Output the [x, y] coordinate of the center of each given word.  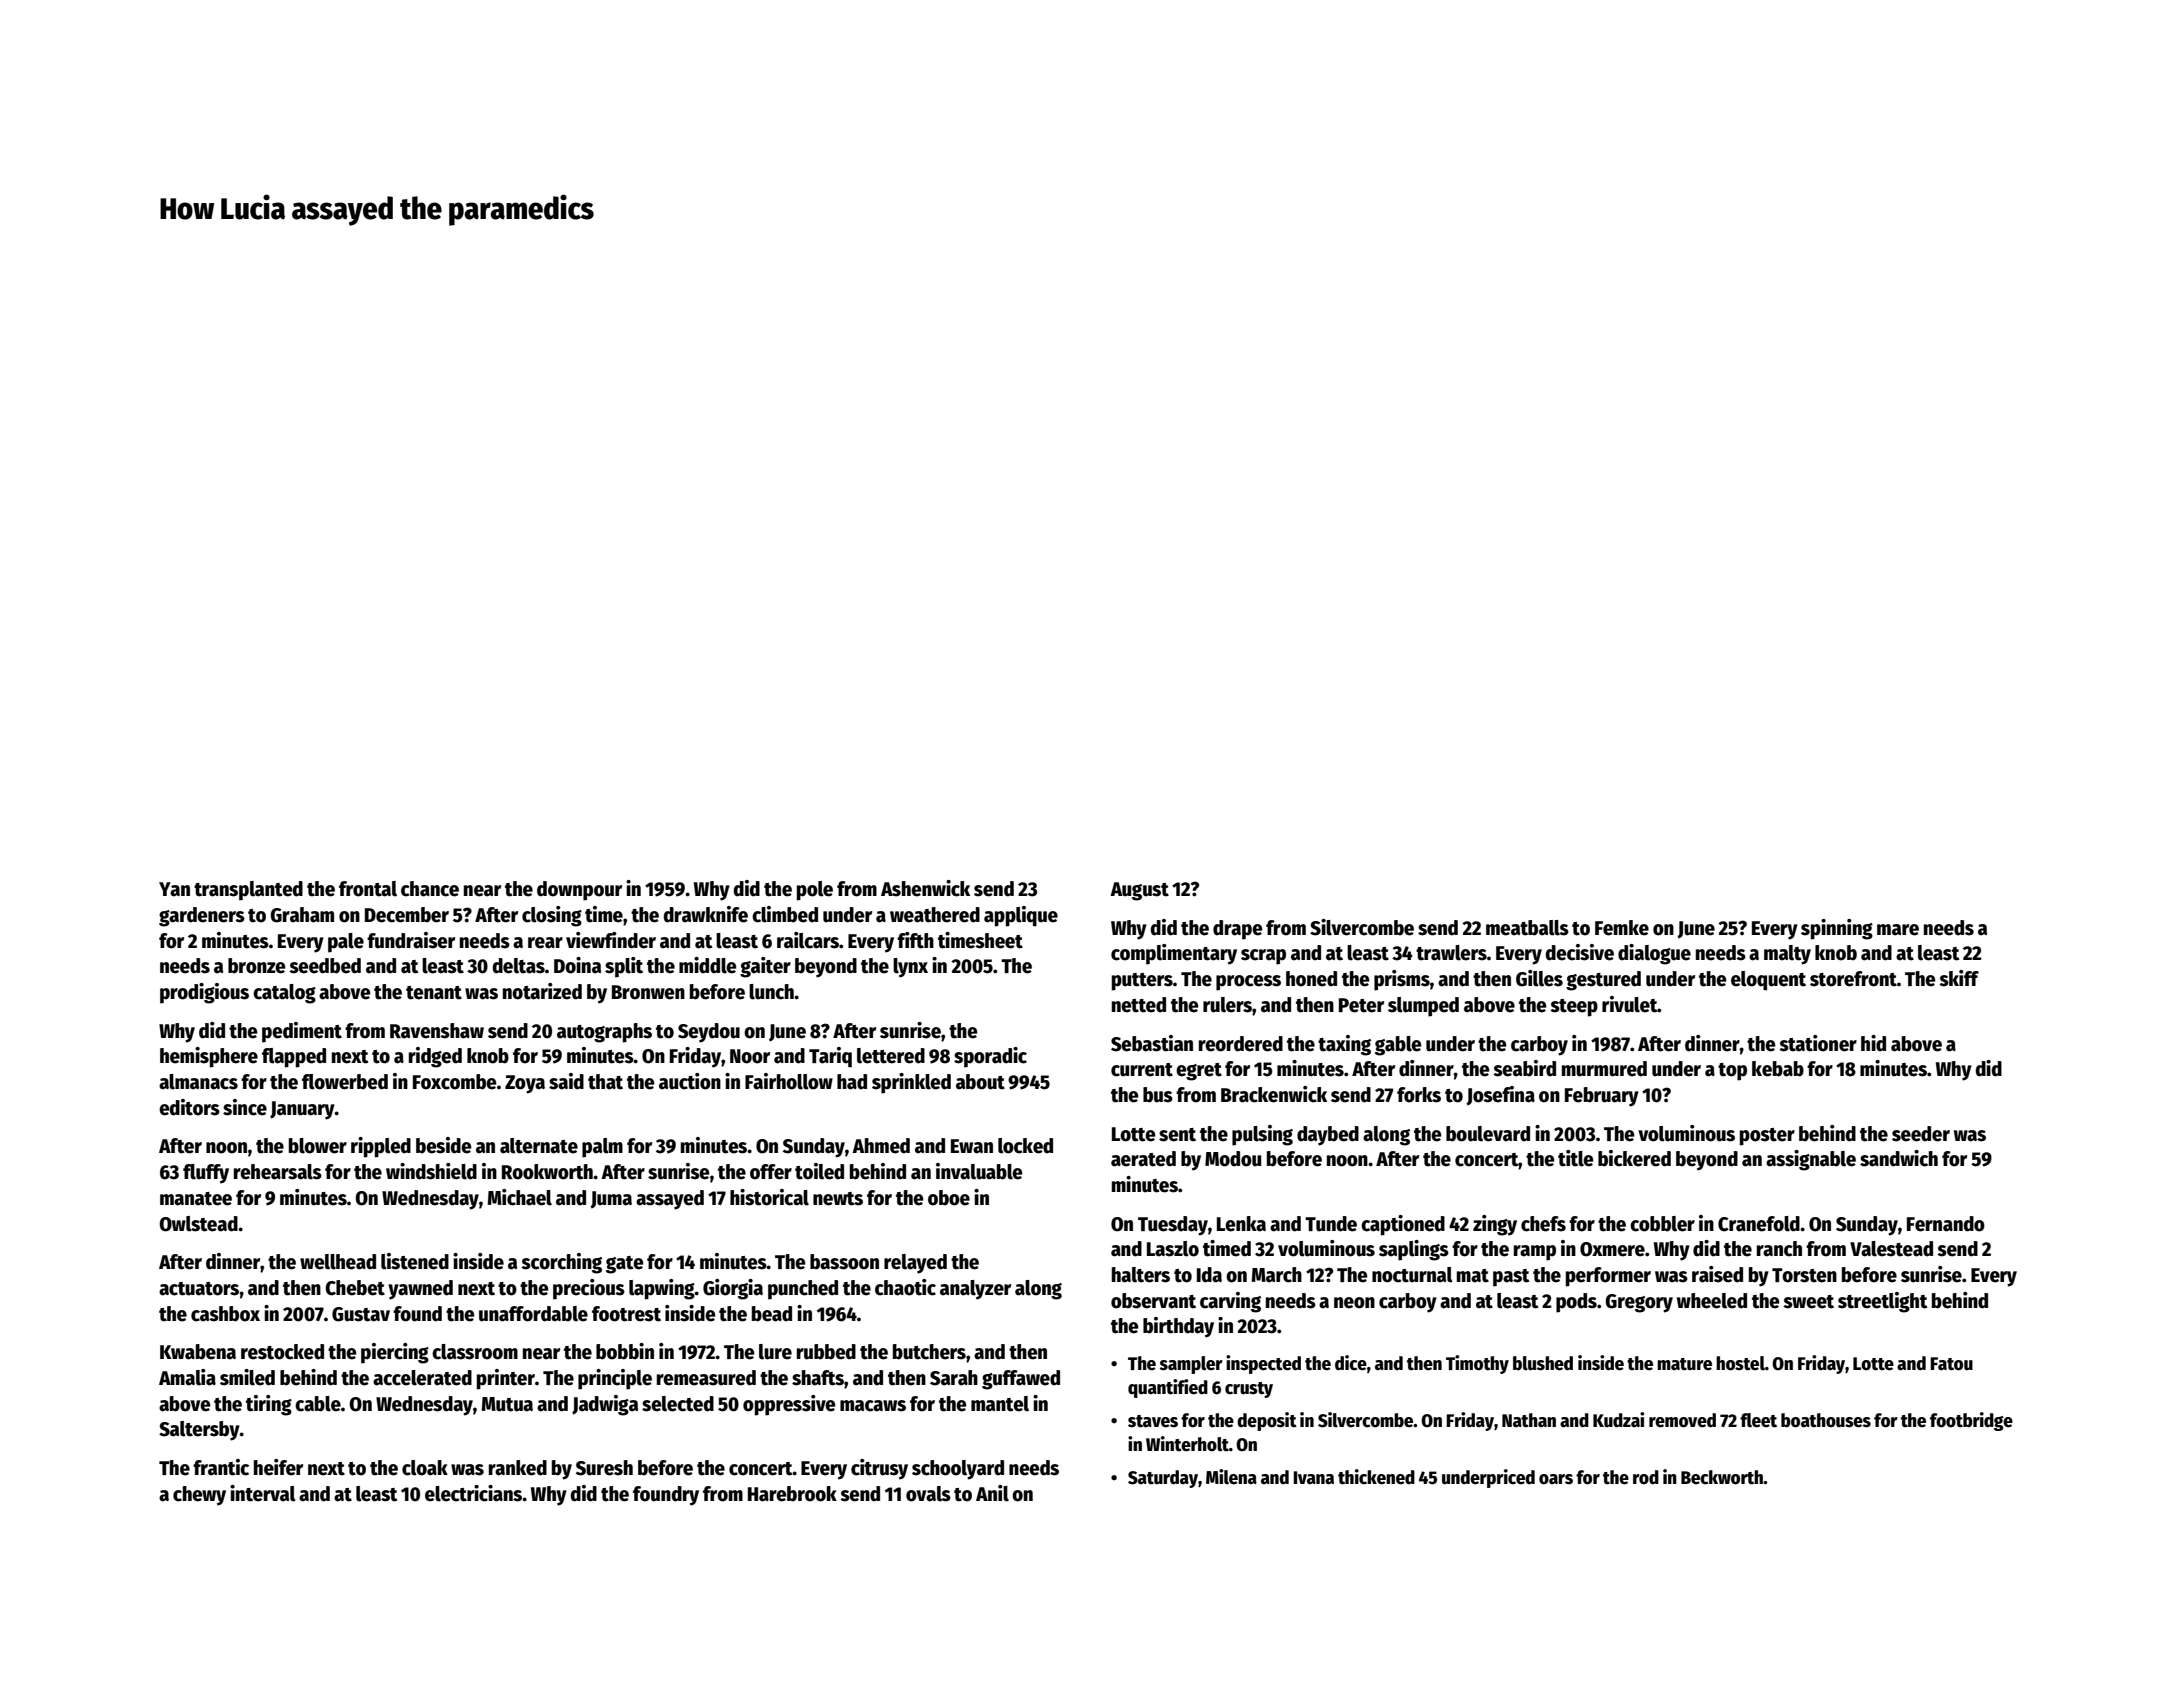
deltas [518, 966]
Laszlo [1173, 1249]
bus [1158, 1095]
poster [1767, 1137]
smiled [247, 1377]
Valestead [1891, 1249]
